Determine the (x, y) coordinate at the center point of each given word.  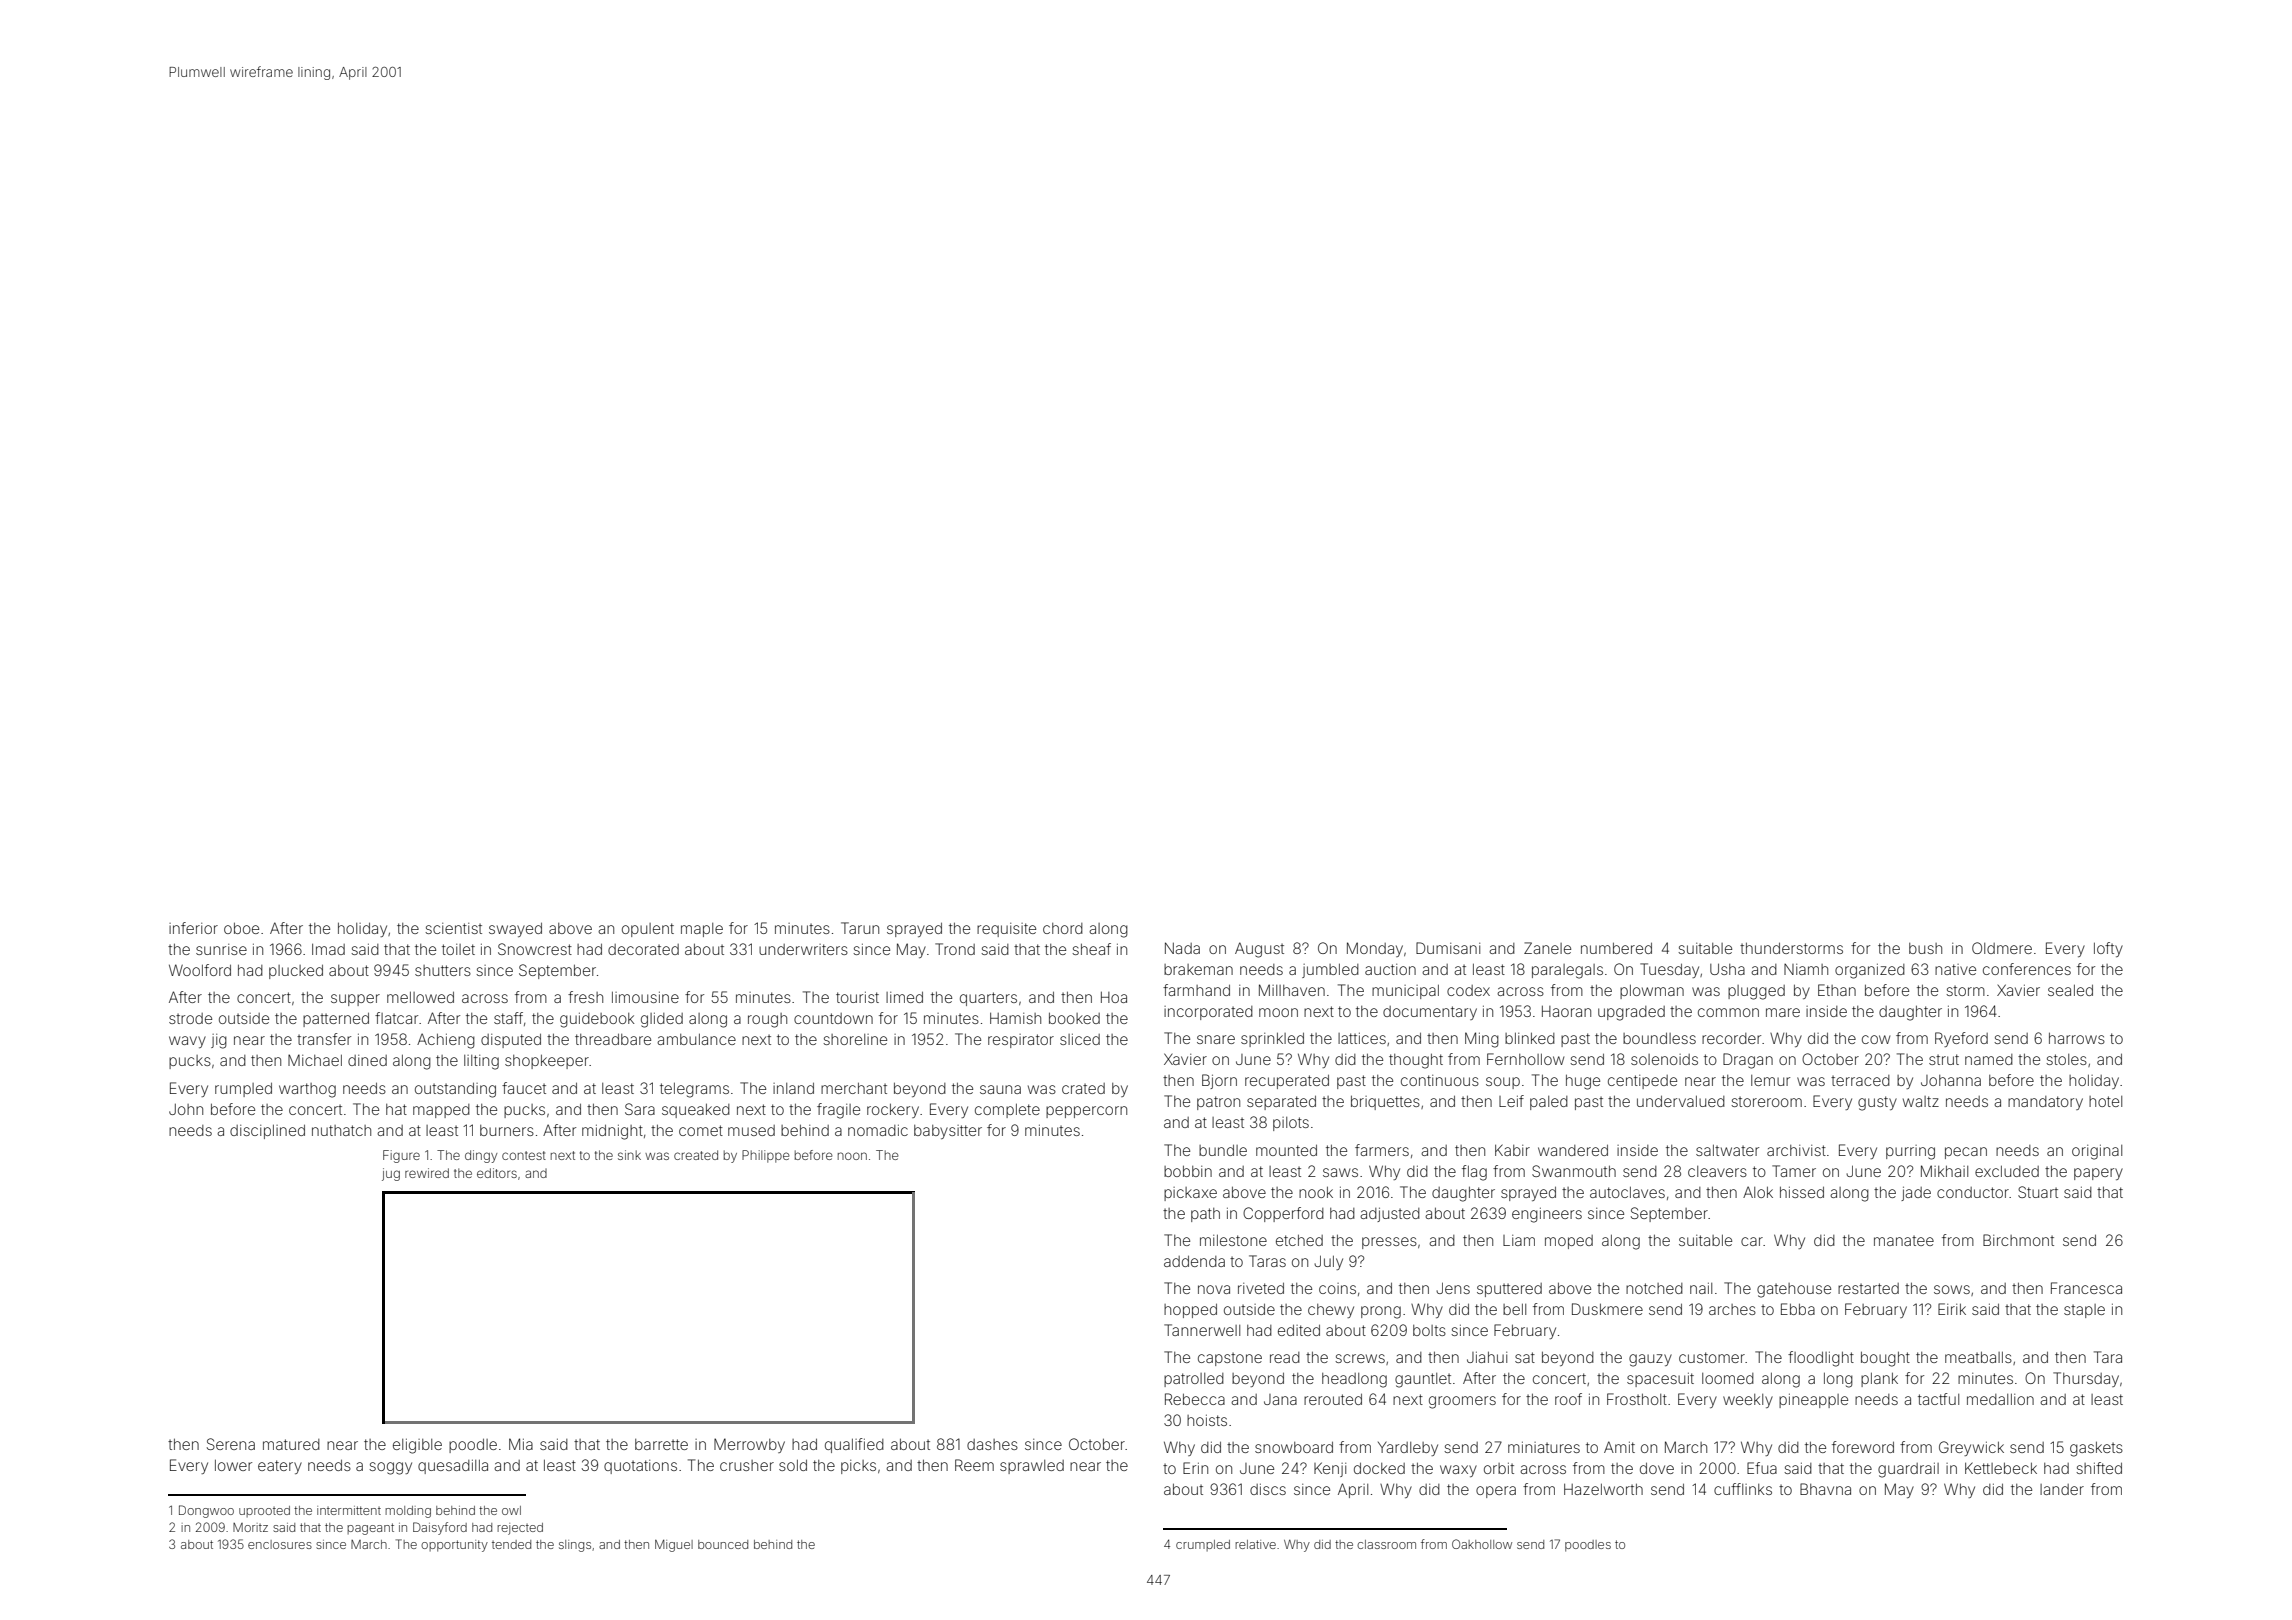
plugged (1756, 992)
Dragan (1748, 1061)
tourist (857, 997)
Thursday (2086, 1379)
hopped (1190, 1311)
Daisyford (440, 1528)
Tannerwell (1202, 1330)
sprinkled (1272, 1040)
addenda (1194, 1261)
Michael (315, 1060)
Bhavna (1825, 1489)
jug (391, 1174)
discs (1268, 1489)
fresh (585, 997)
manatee (1904, 1241)
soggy (390, 1468)
